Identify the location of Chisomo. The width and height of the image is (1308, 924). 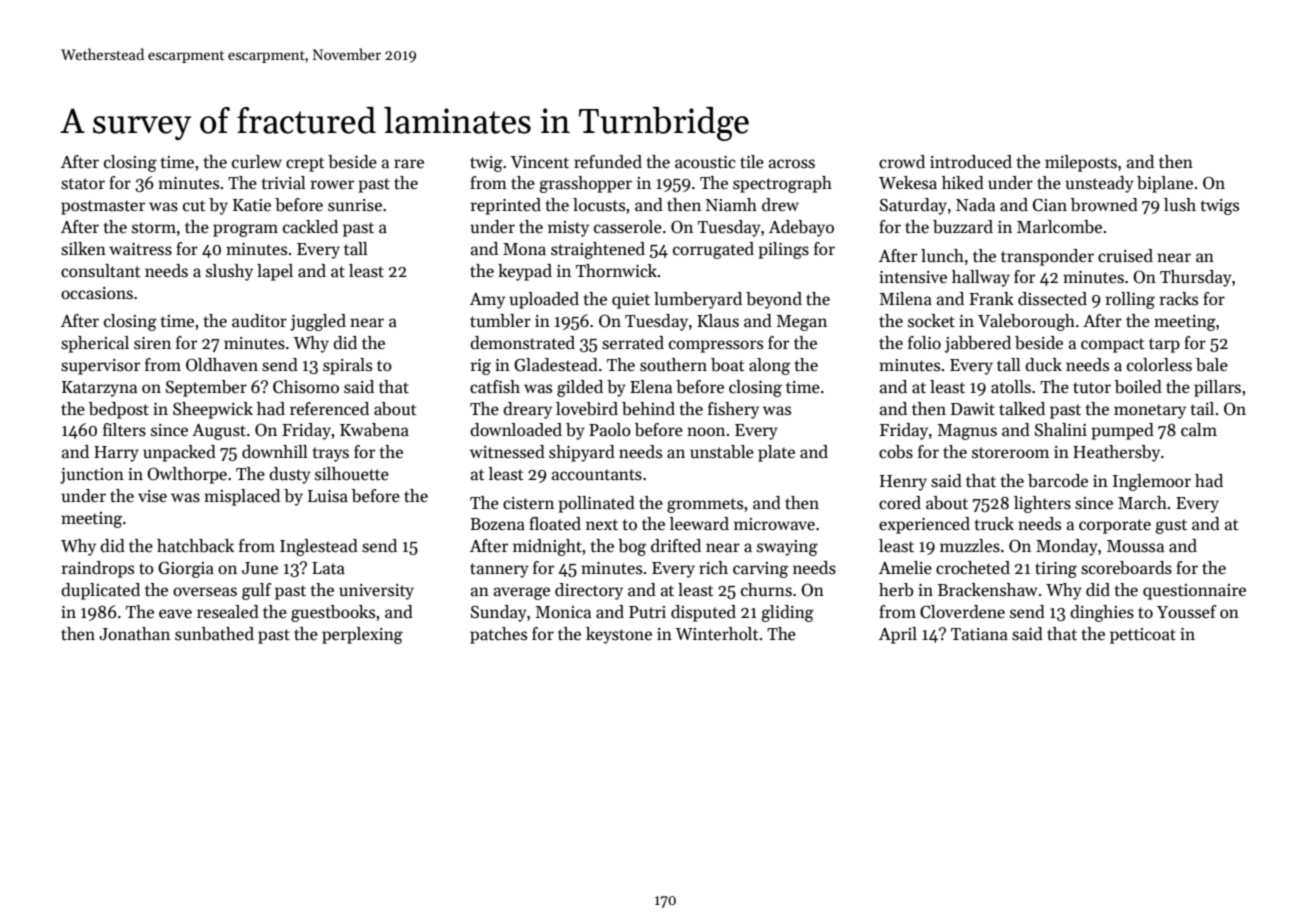
(306, 387).
